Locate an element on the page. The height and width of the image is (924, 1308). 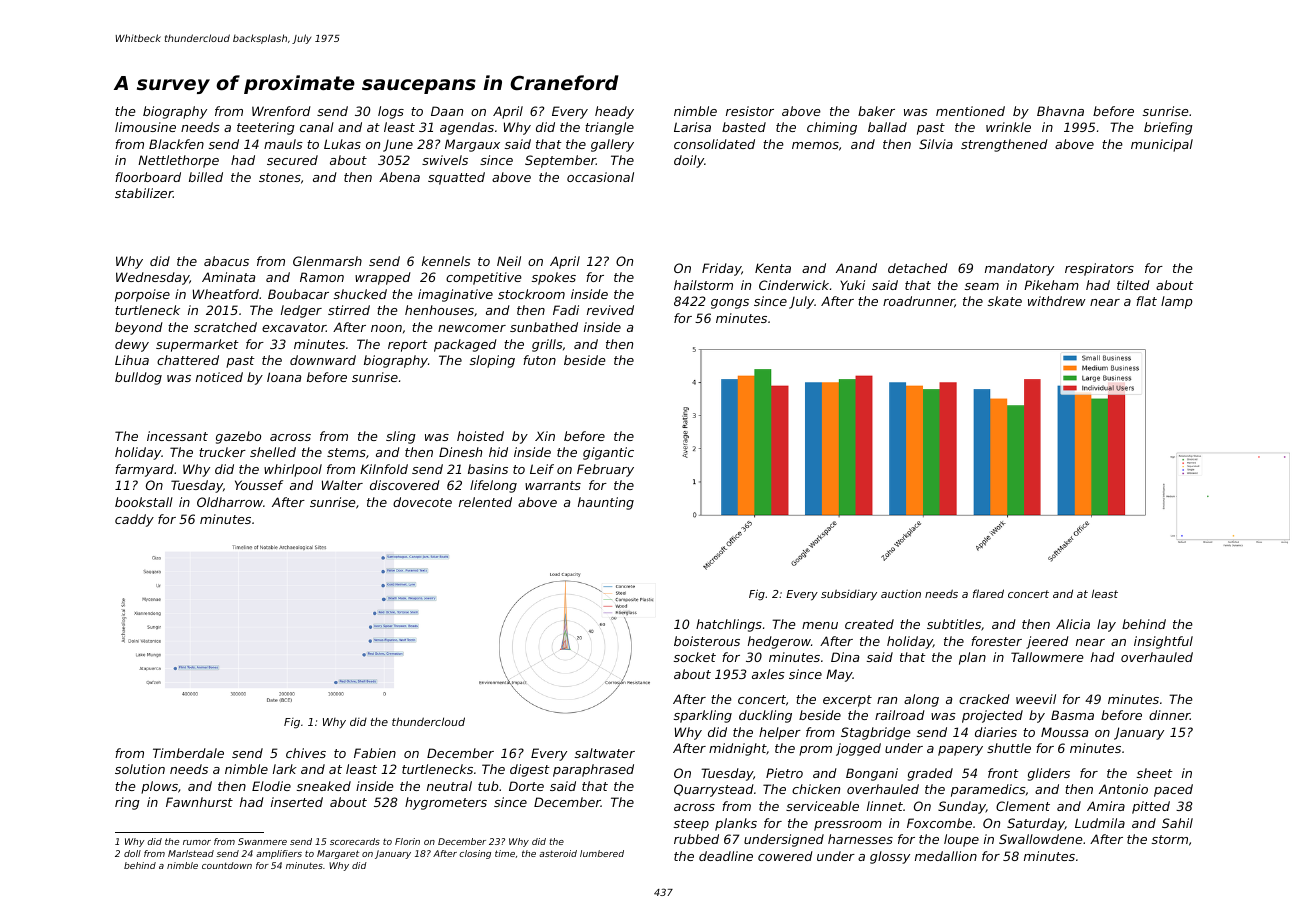
cowered is located at coordinates (785, 856).
